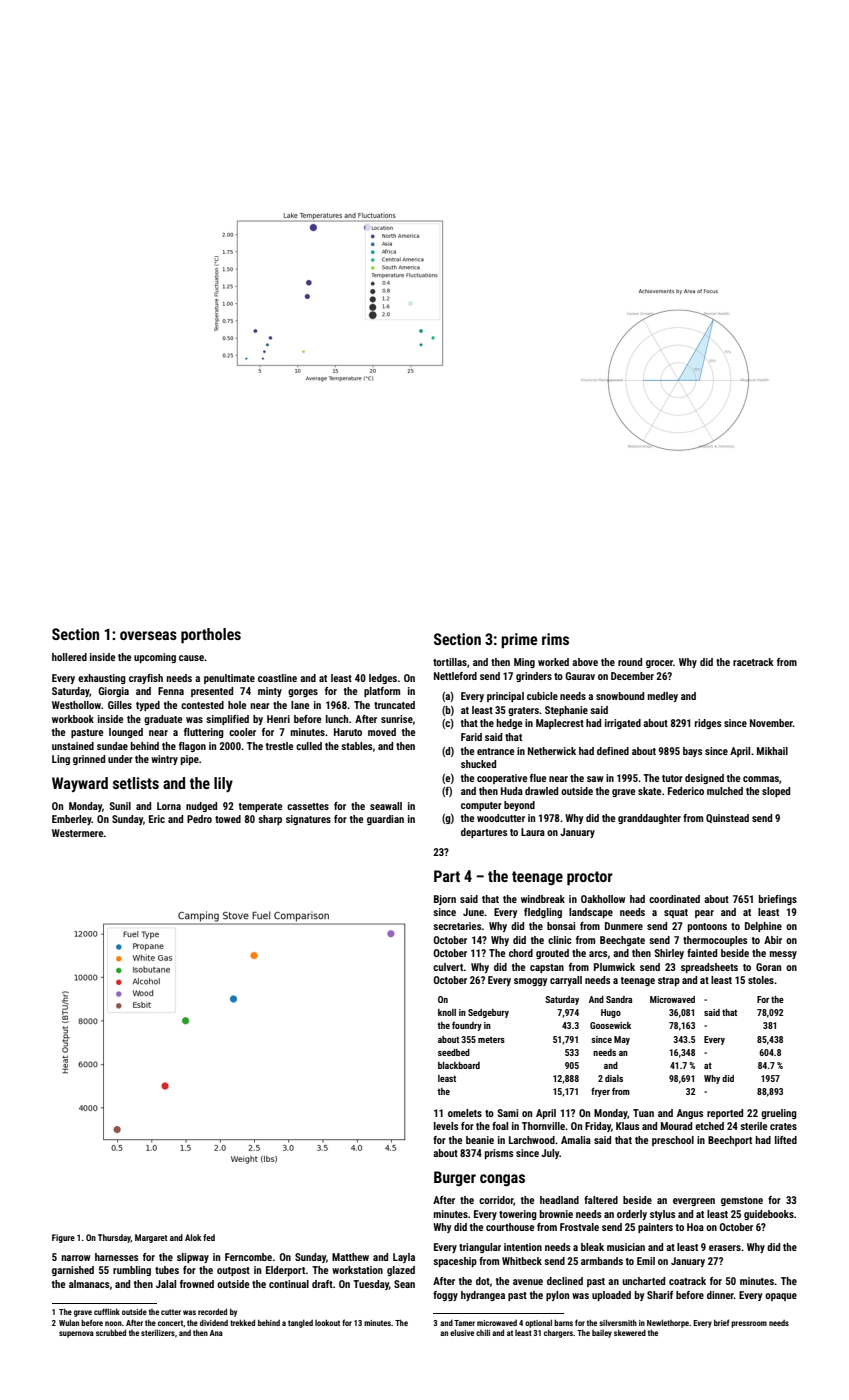 Image resolution: width=849 pixels, height=1400 pixels. What do you see at coordinates (171, 691) in the image?
I see `Fenna` at bounding box center [171, 691].
